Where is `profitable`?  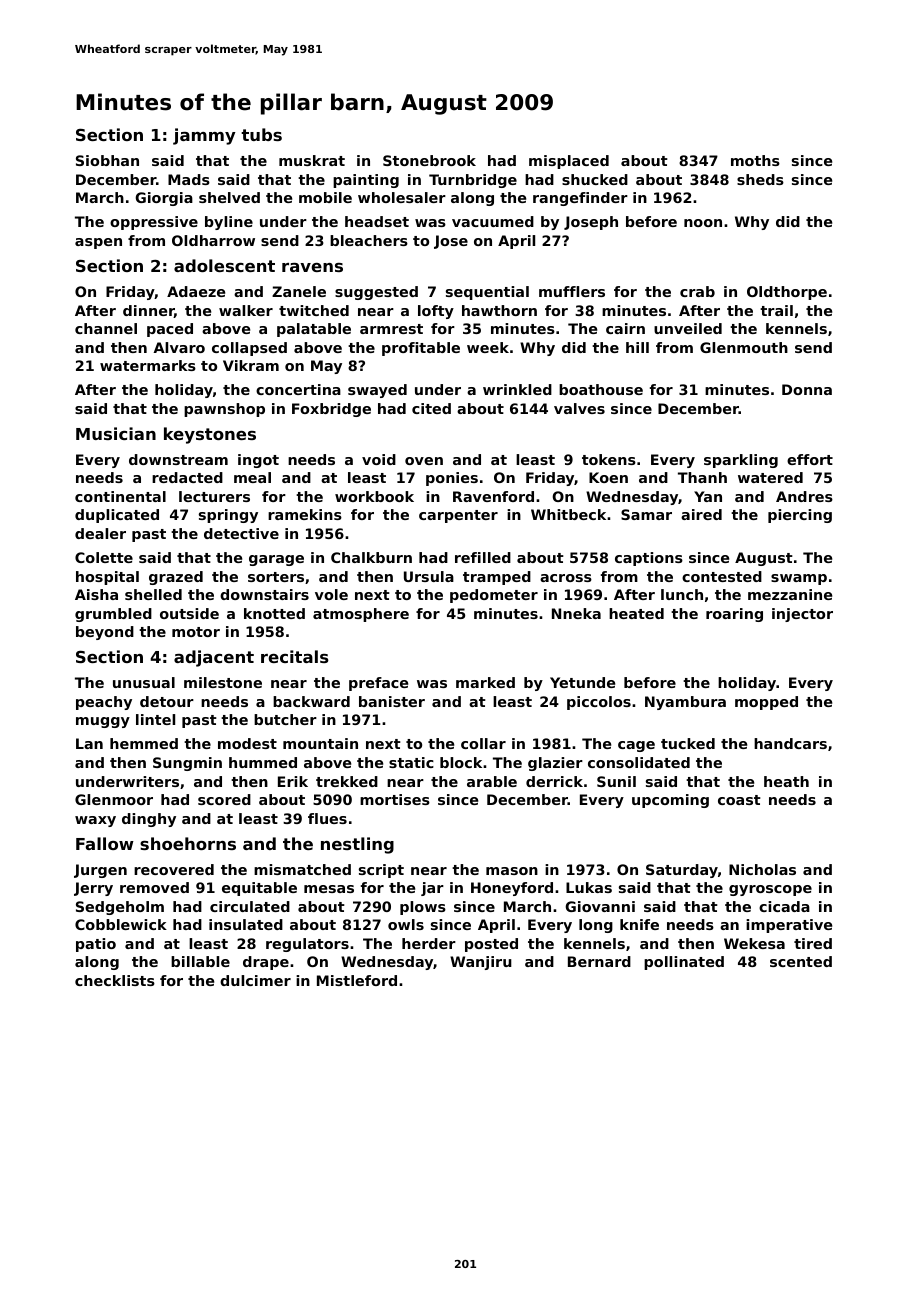 profitable is located at coordinates (421, 349).
